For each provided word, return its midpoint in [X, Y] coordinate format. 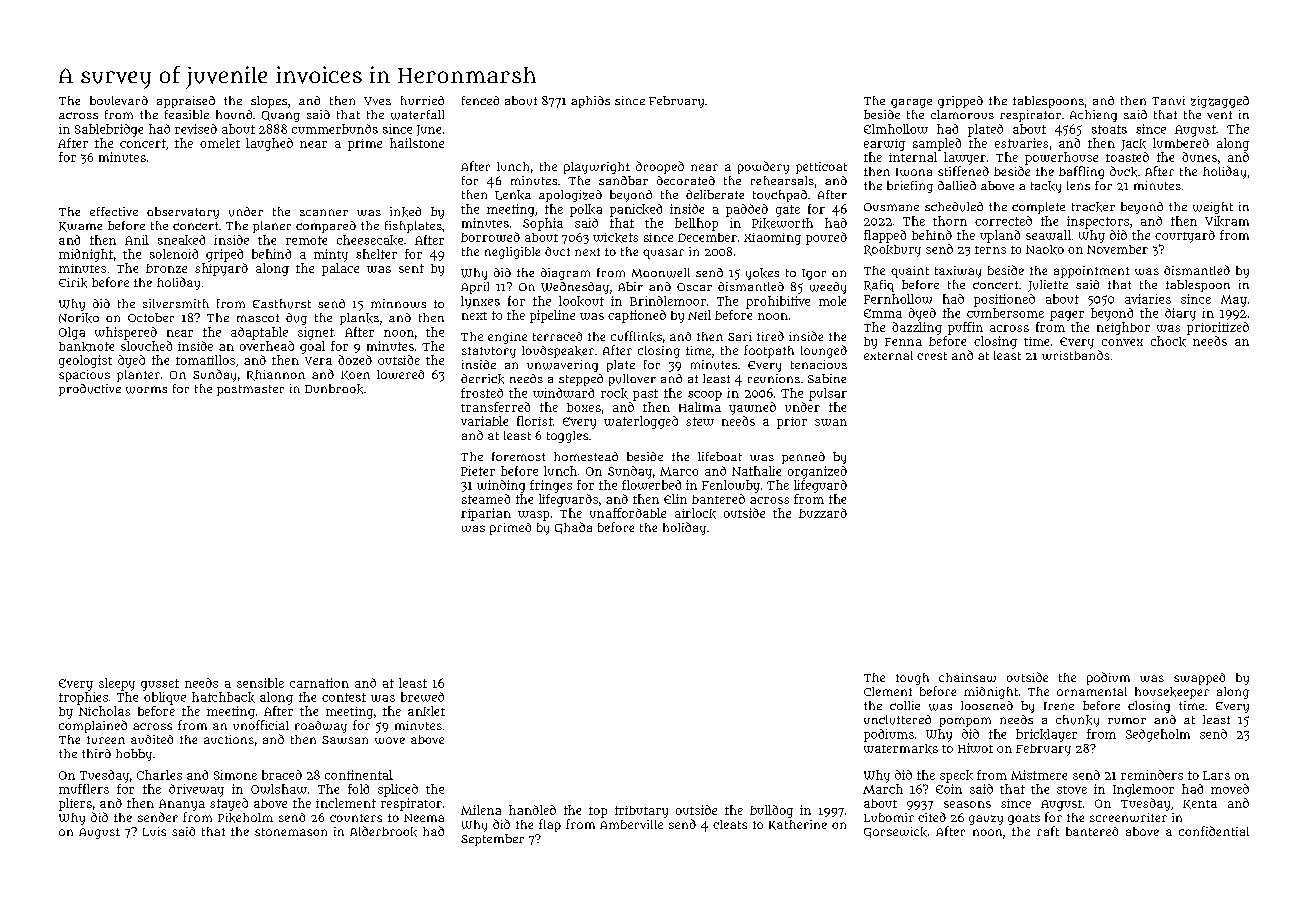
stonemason [291, 832]
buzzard [823, 513]
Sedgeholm [1158, 735]
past [645, 395]
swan [831, 422]
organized [817, 472]
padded [747, 210]
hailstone [417, 143]
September [492, 840]
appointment [1091, 272]
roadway [321, 727]
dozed [355, 360]
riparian [486, 514]
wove [390, 740]
